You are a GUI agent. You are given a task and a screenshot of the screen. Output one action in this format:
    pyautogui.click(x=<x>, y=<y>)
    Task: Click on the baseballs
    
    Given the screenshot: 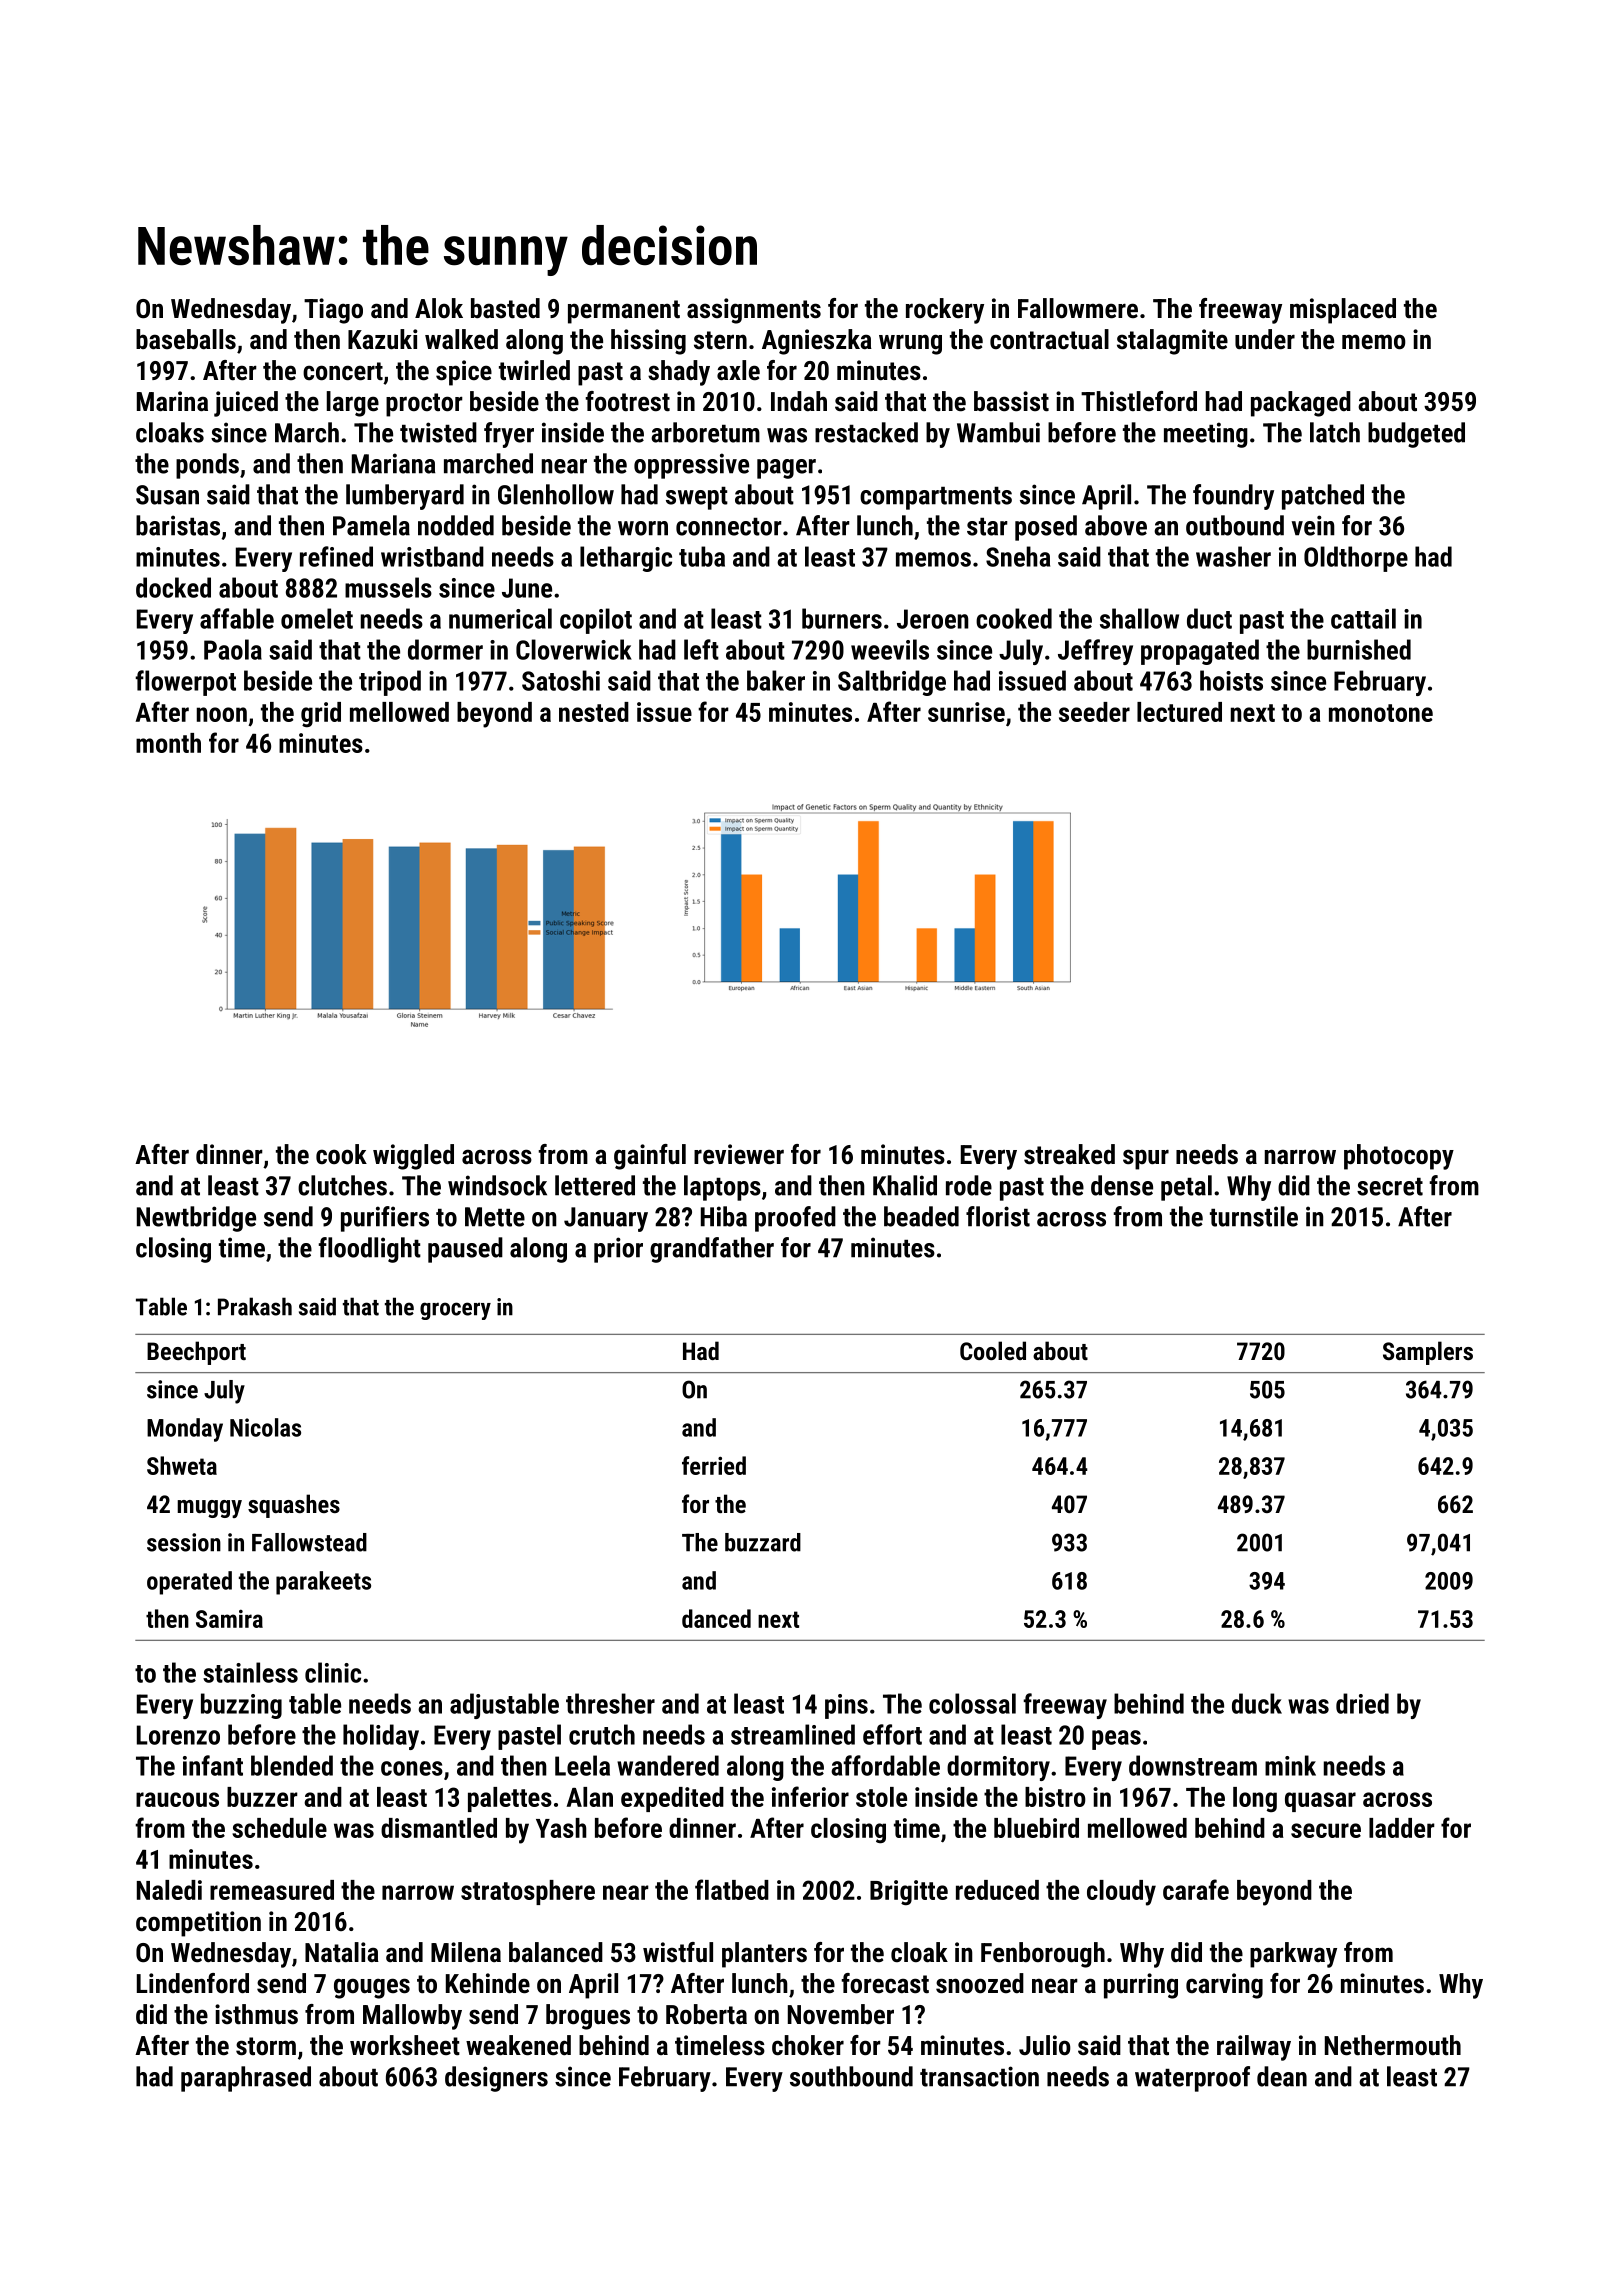 What is the action you would take?
    pyautogui.click(x=186, y=339)
